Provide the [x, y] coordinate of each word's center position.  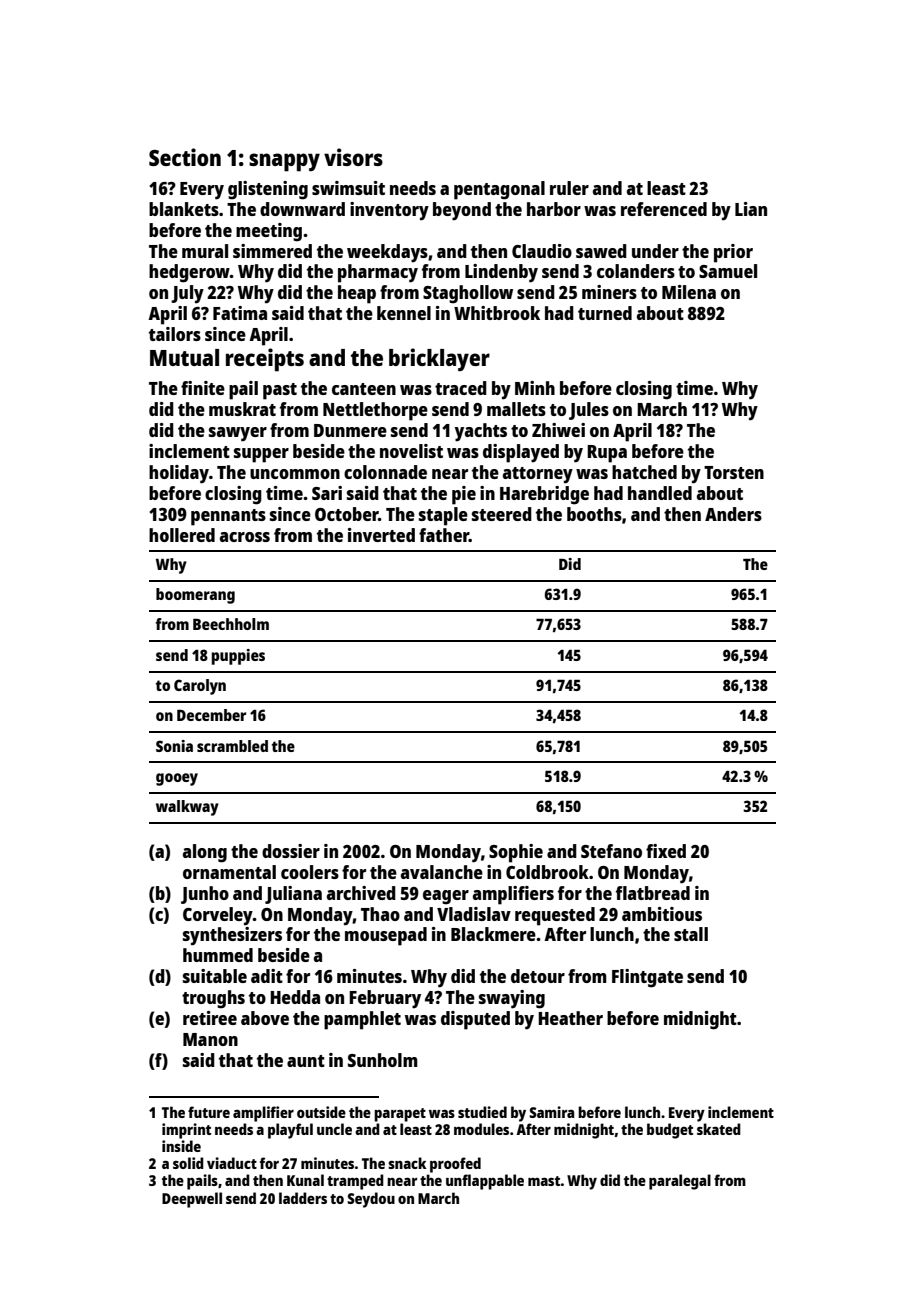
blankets [184, 209]
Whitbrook [497, 313]
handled [660, 493]
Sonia [174, 746]
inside [181, 1146]
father [444, 535]
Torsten [734, 472]
